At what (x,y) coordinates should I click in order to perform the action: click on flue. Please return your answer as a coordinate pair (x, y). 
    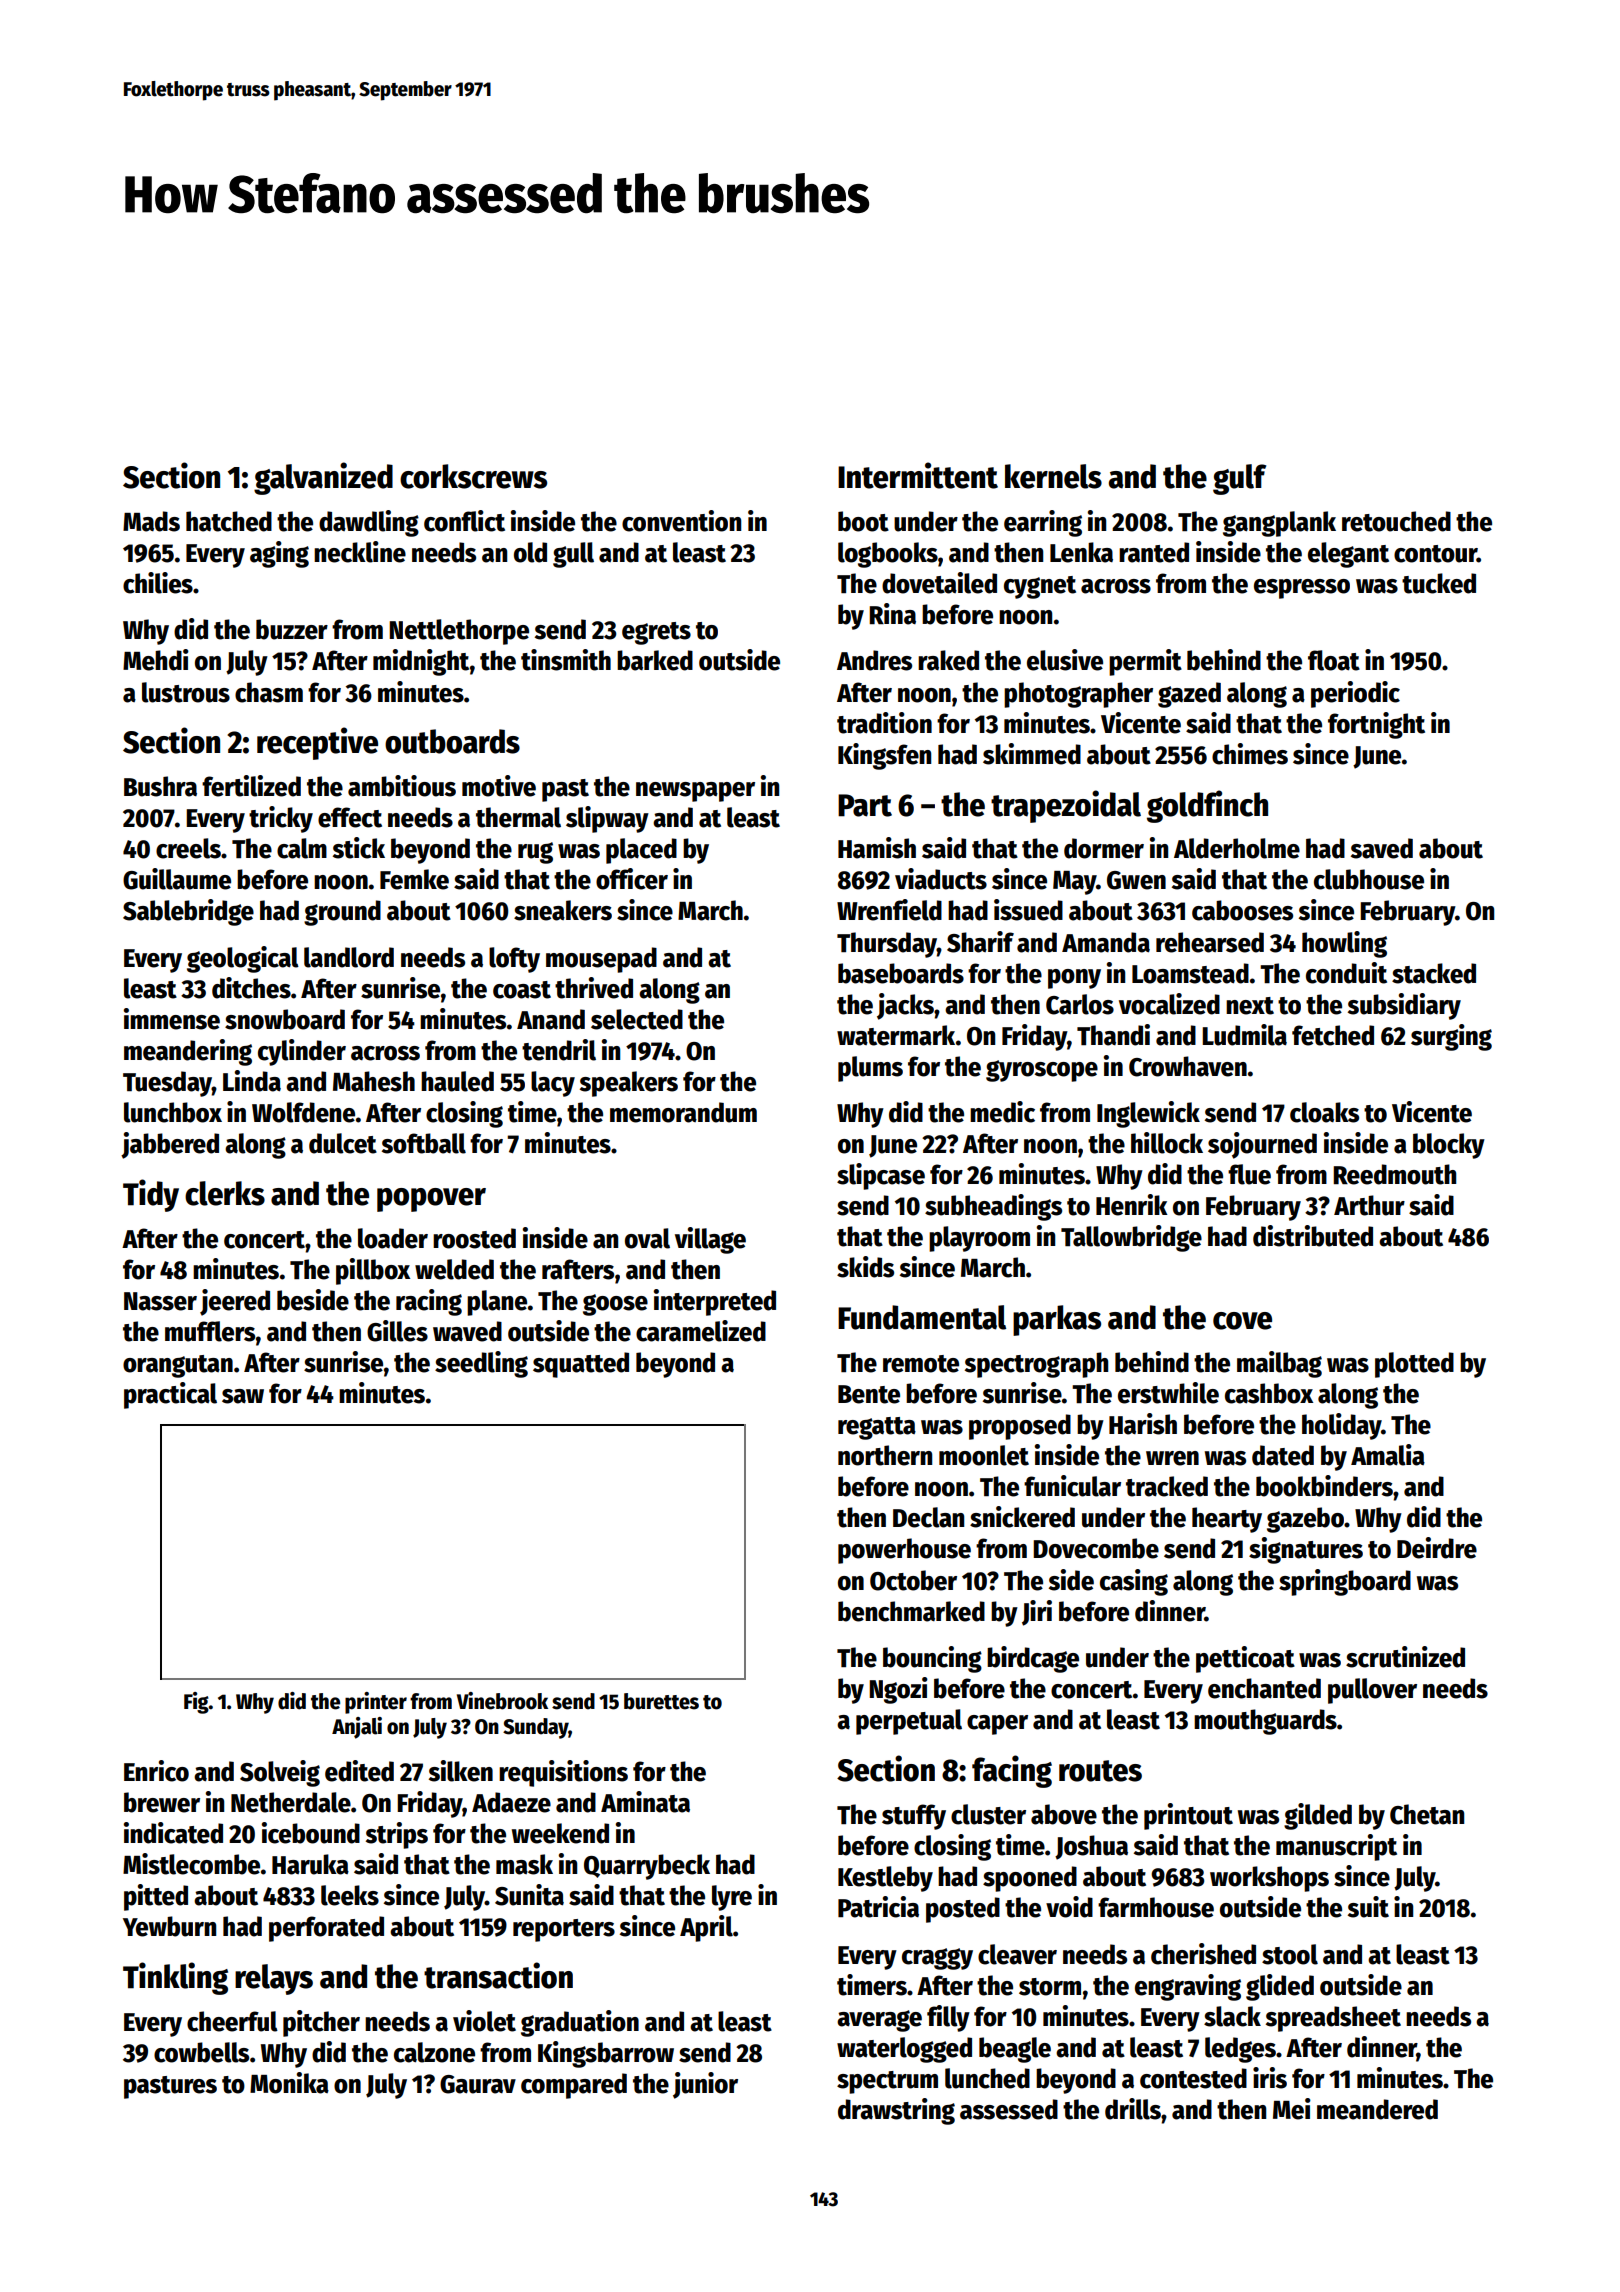
    Looking at the image, I should click on (1249, 1174).
